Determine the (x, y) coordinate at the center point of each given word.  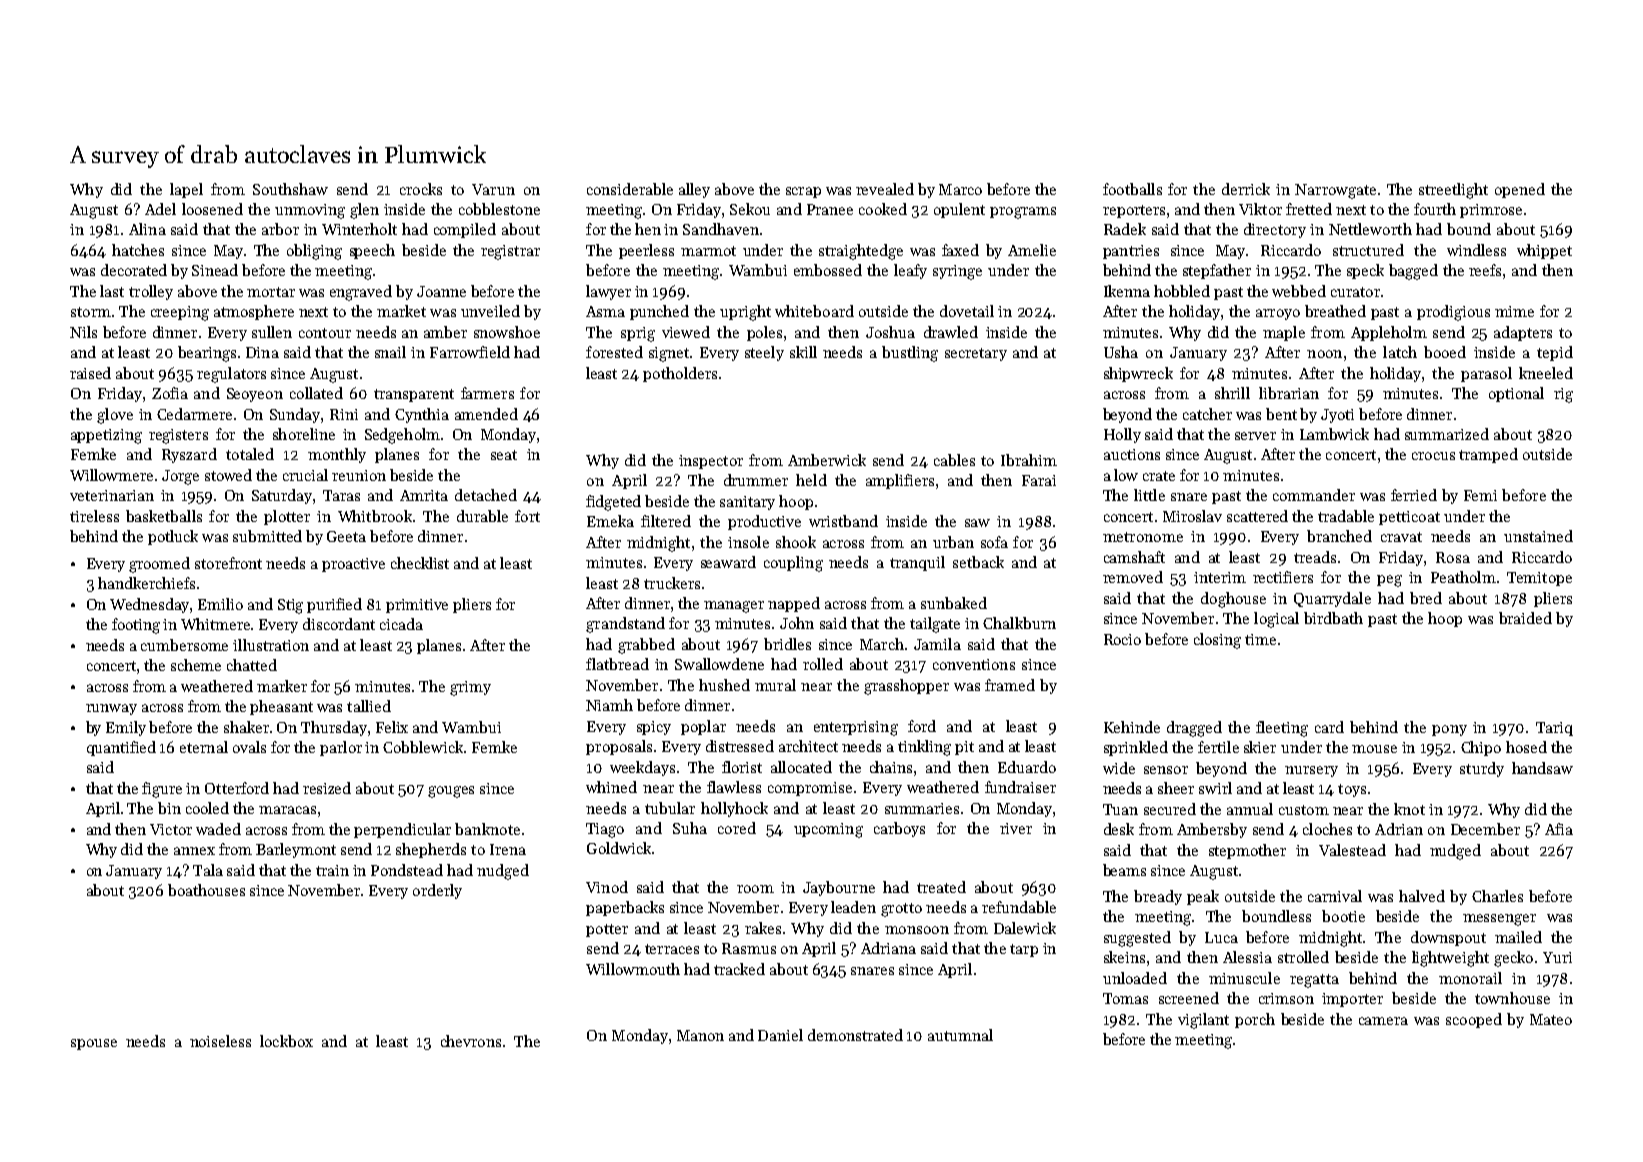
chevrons (471, 1041)
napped (794, 604)
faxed (960, 250)
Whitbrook (375, 516)
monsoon (917, 930)
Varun (493, 189)
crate (1159, 476)
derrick (1246, 189)
